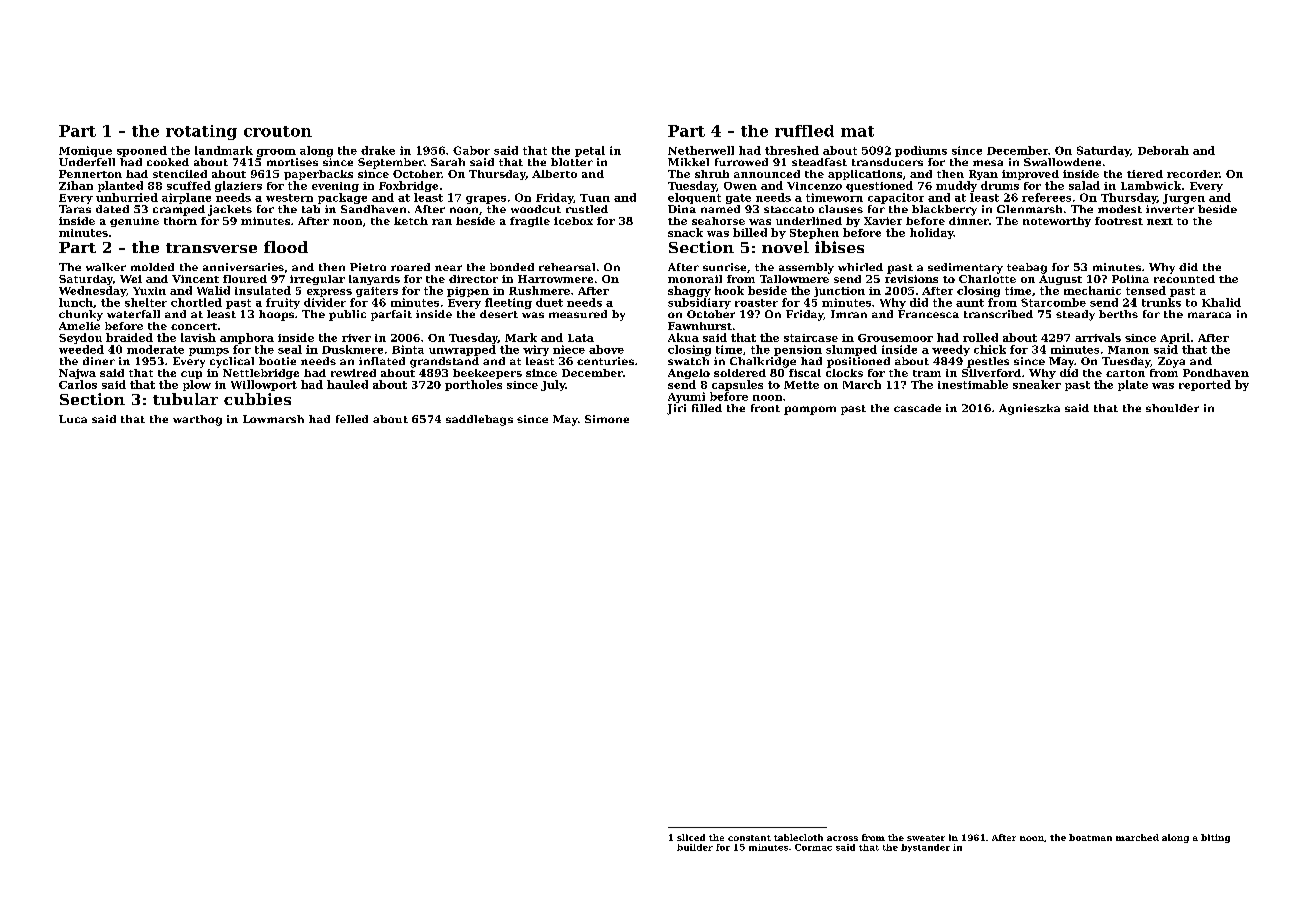 The image size is (1308, 924). Describe the element at coordinates (76, 302) in the screenshot. I see `lunch` at that location.
